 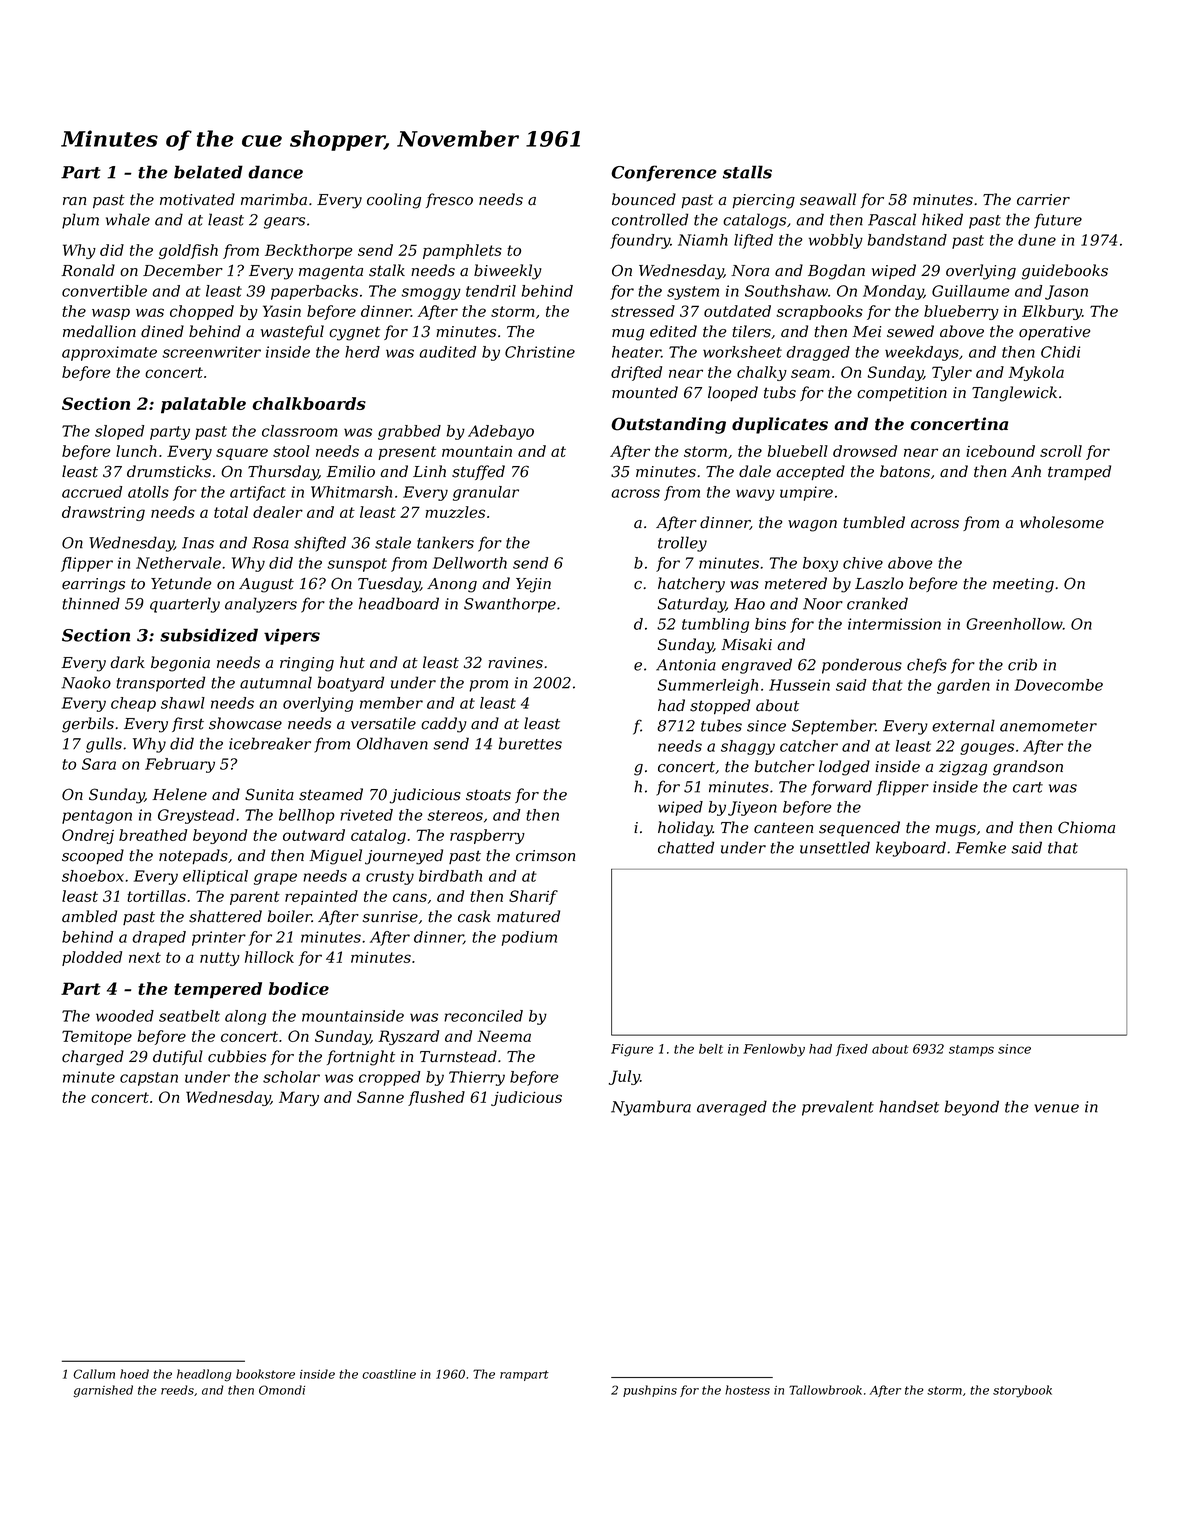 I want to click on chefs, so click(x=927, y=666).
